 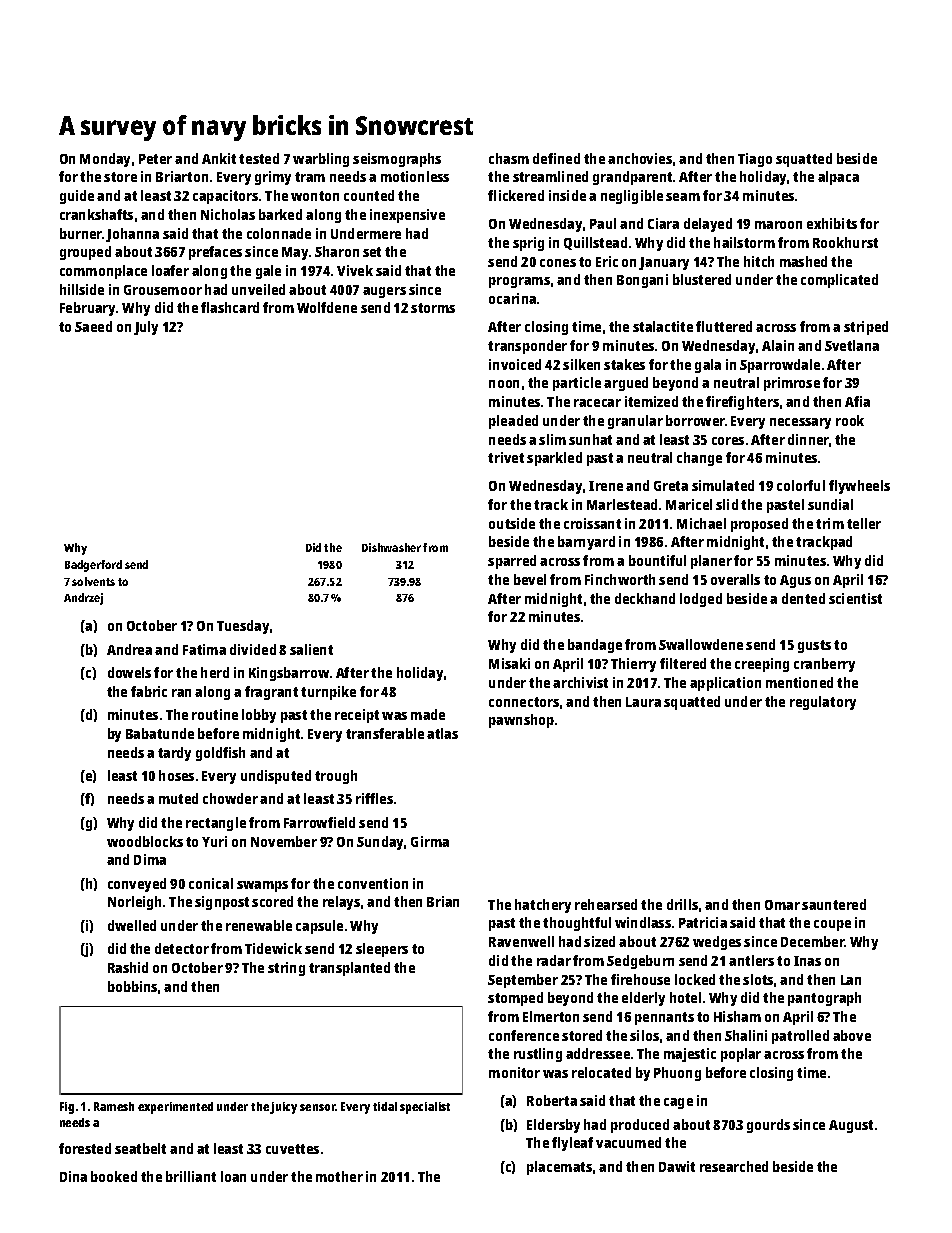 What do you see at coordinates (233, 1176) in the document?
I see `loan` at bounding box center [233, 1176].
